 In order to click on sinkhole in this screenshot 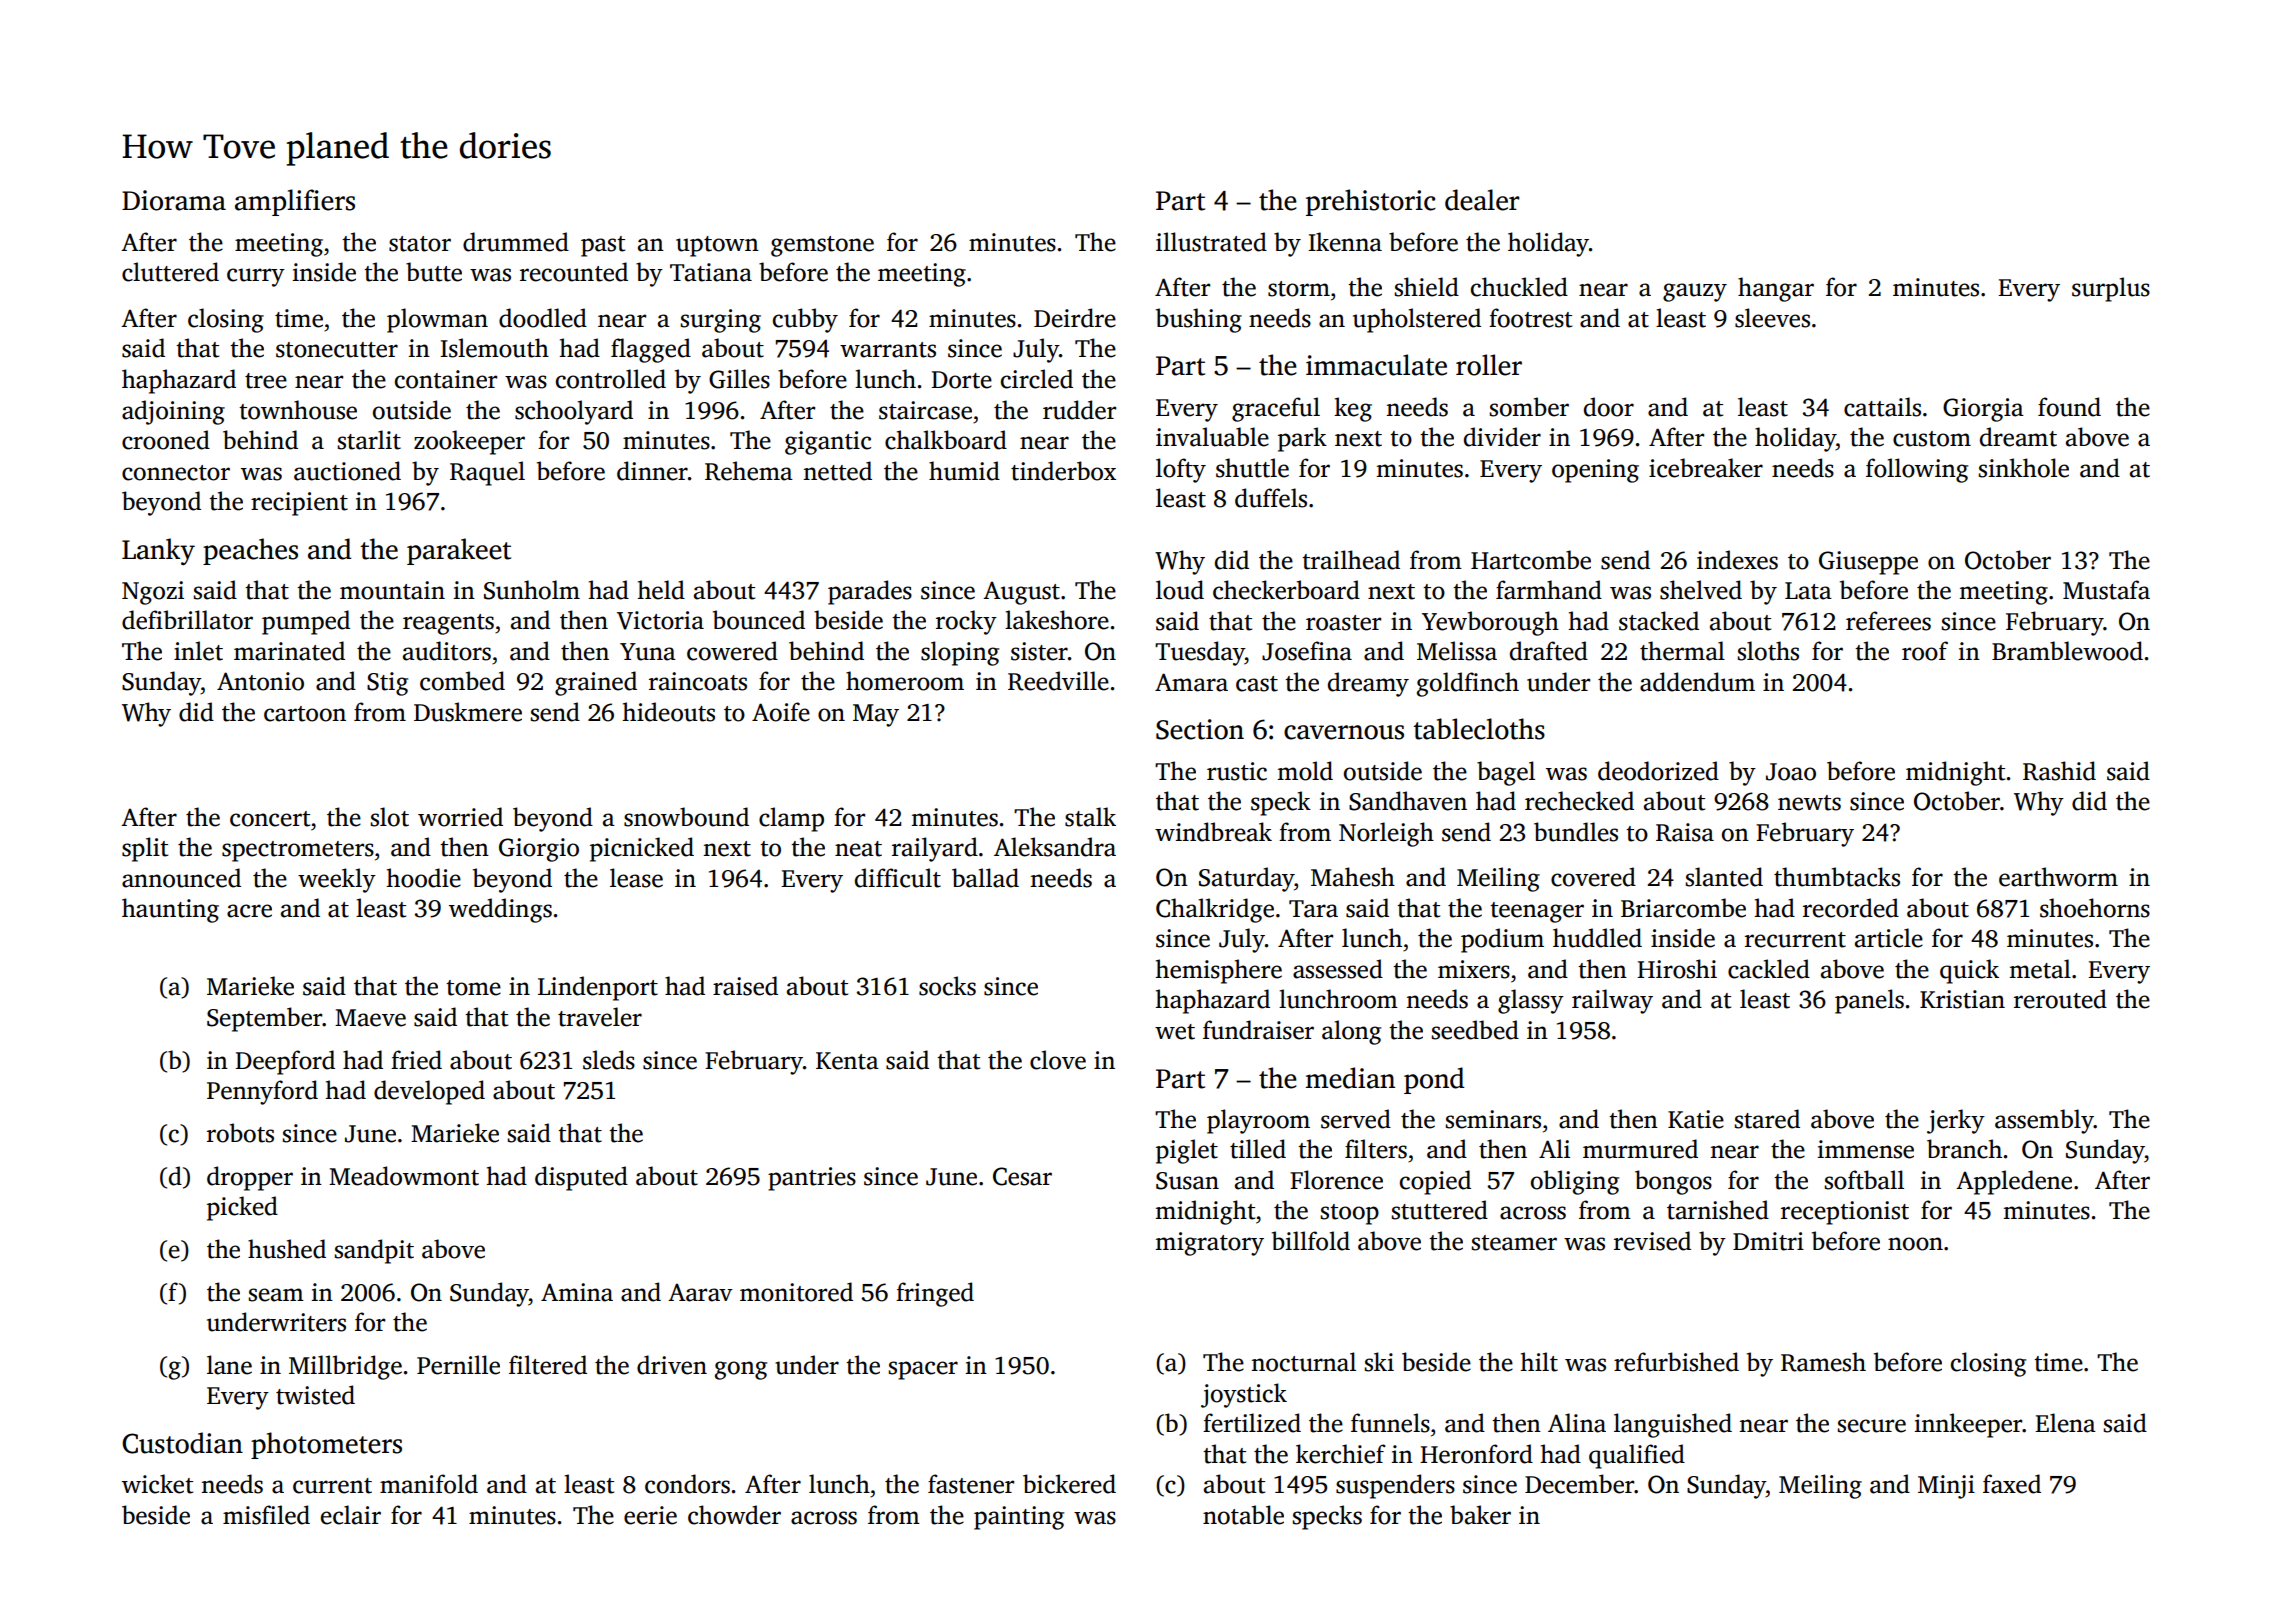, I will do `click(2024, 468)`.
